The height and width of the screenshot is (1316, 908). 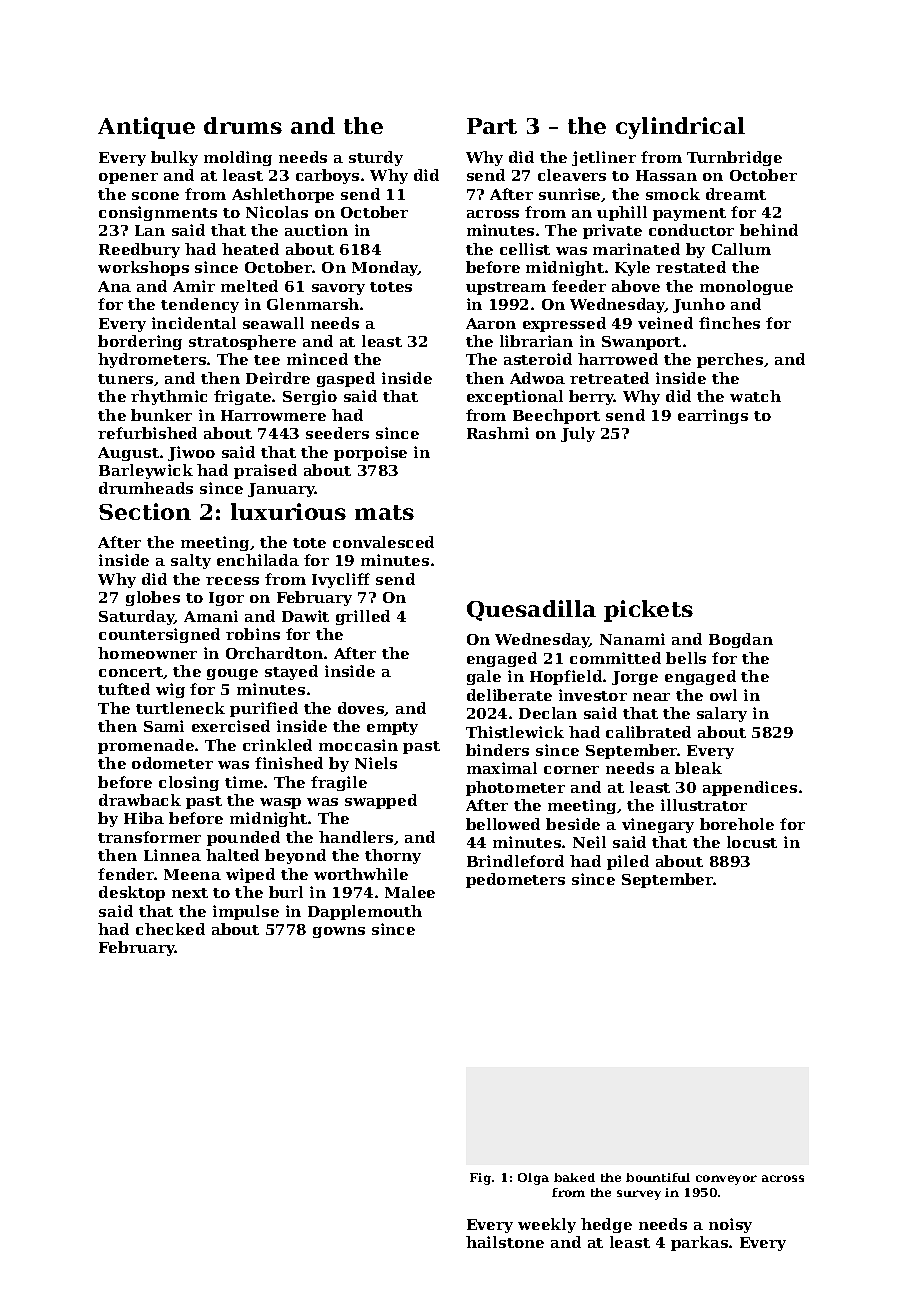 What do you see at coordinates (170, 929) in the screenshot?
I see `checked` at bounding box center [170, 929].
